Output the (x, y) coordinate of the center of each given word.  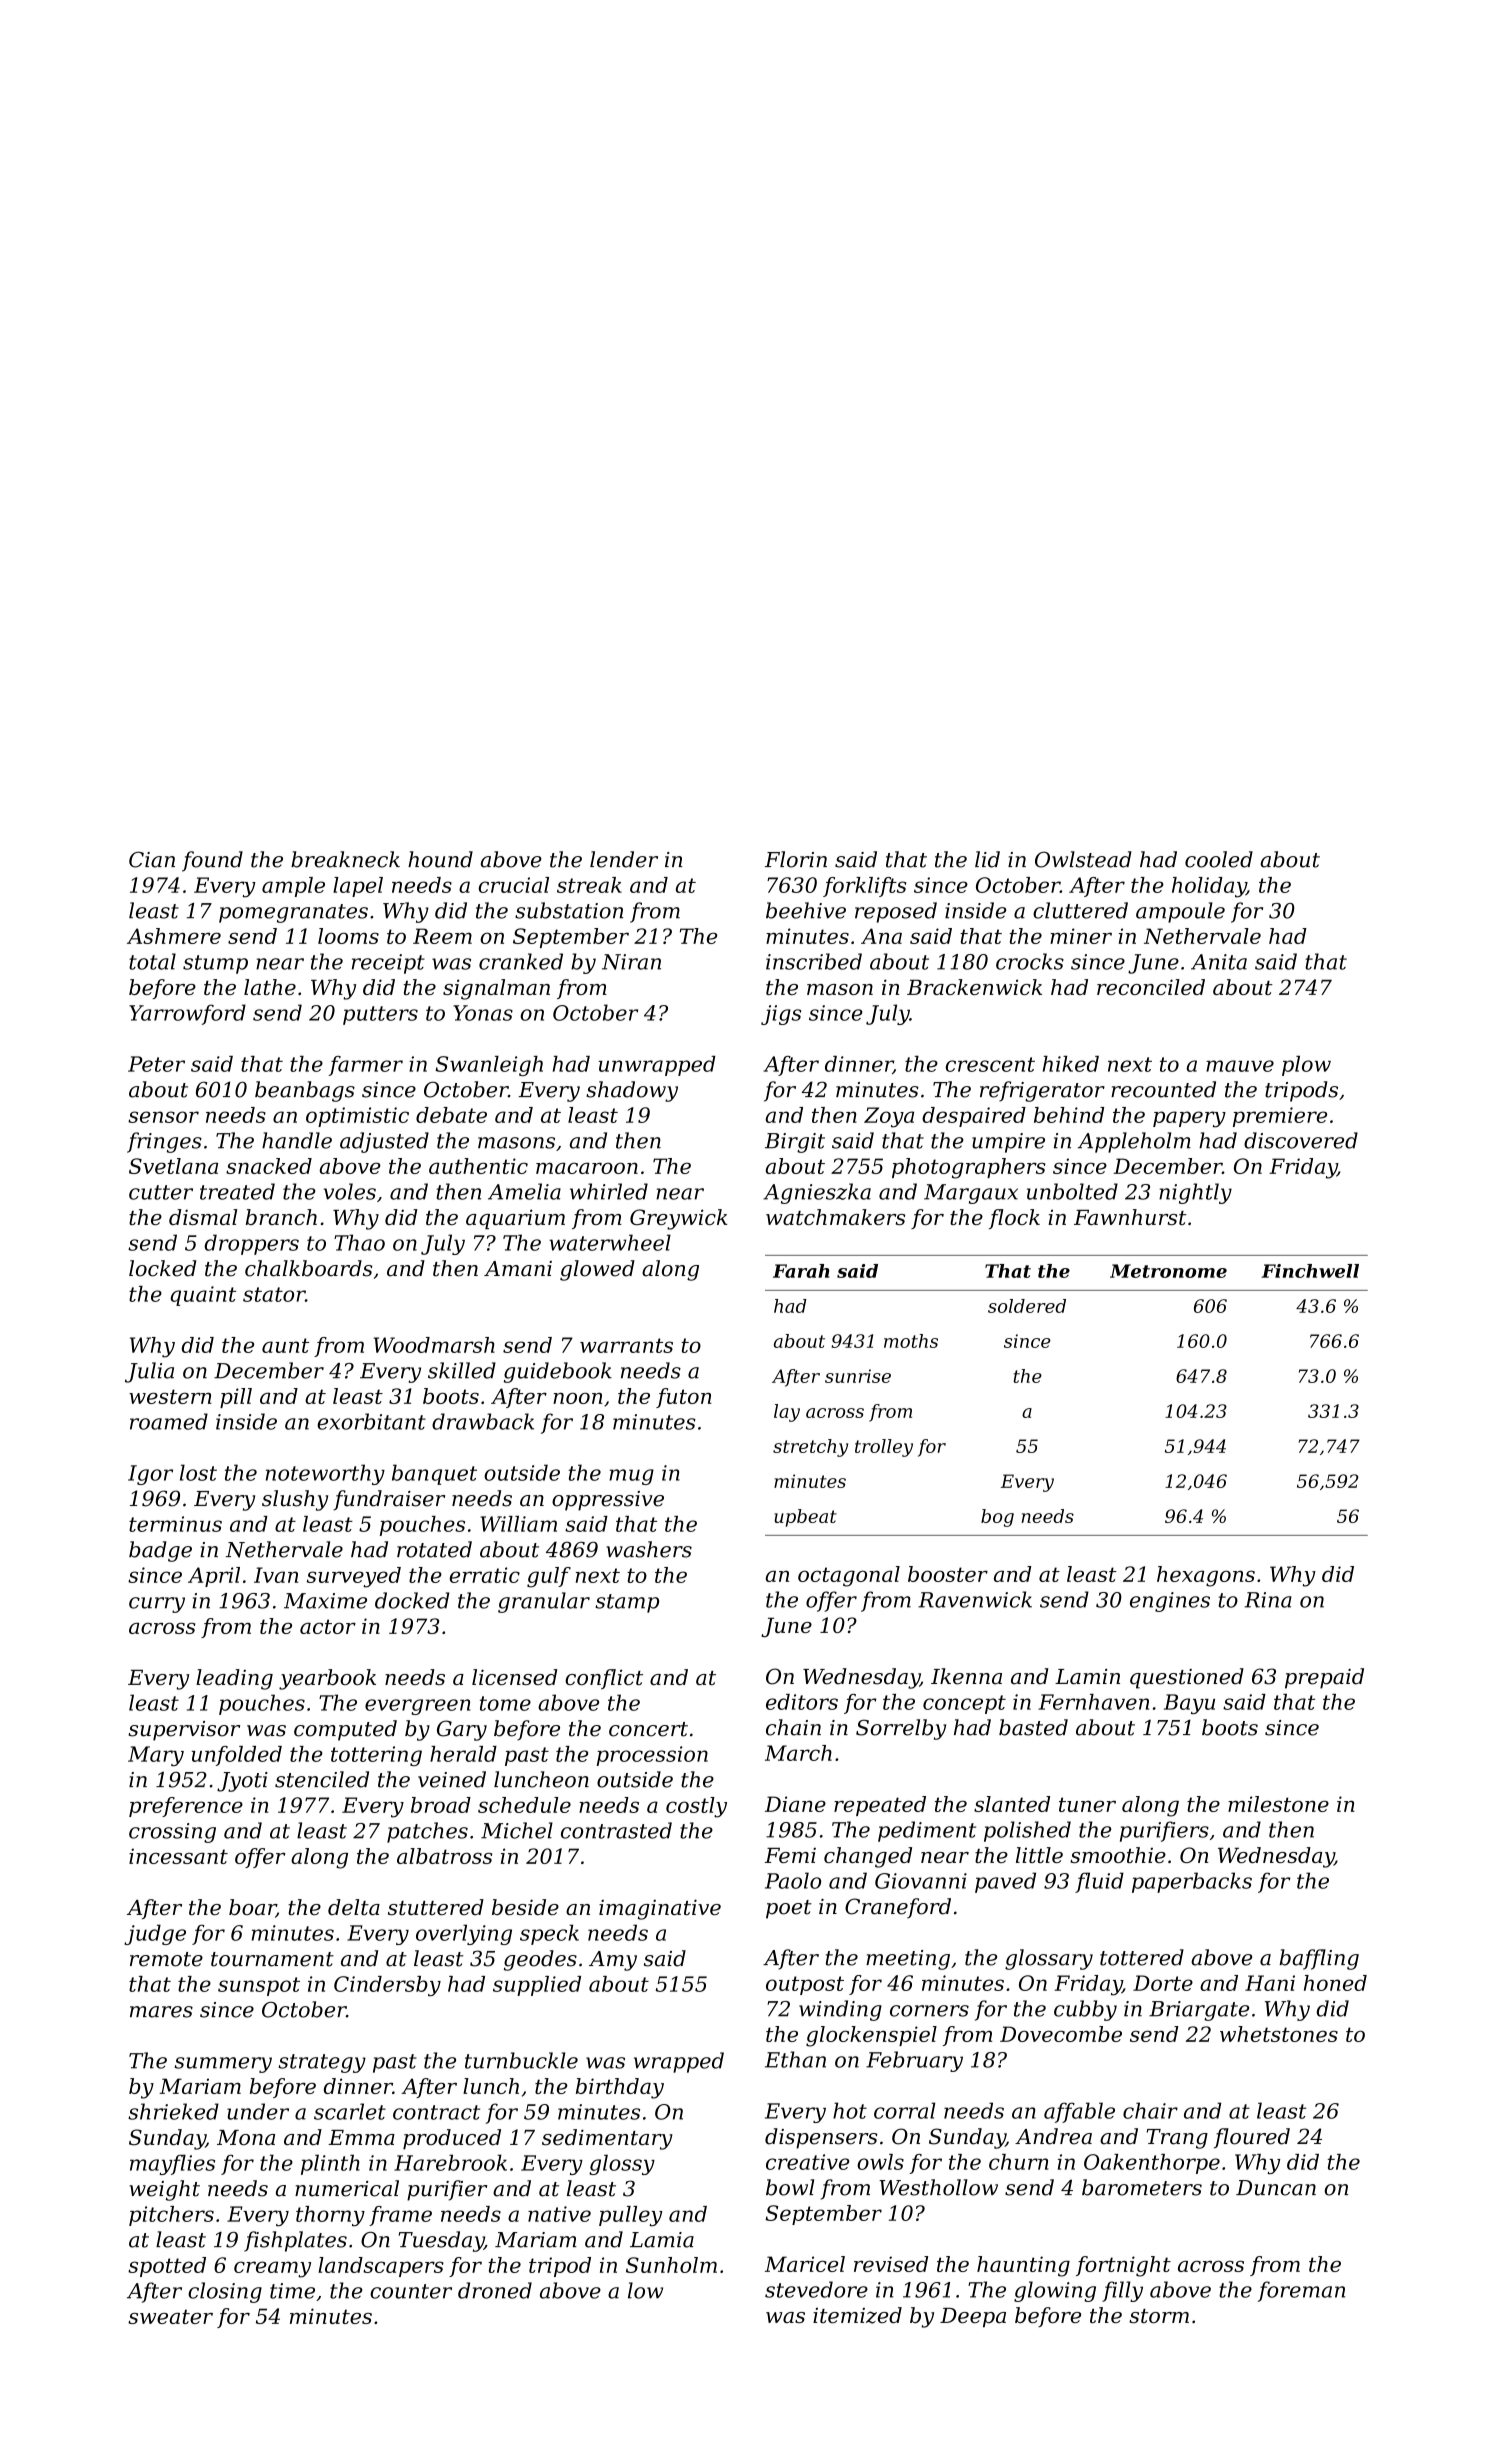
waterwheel (610, 1242)
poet (789, 1909)
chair (1150, 2110)
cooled (1219, 859)
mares (161, 2012)
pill (236, 1398)
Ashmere (174, 936)
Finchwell (1310, 1271)
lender (624, 859)
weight (164, 2190)
